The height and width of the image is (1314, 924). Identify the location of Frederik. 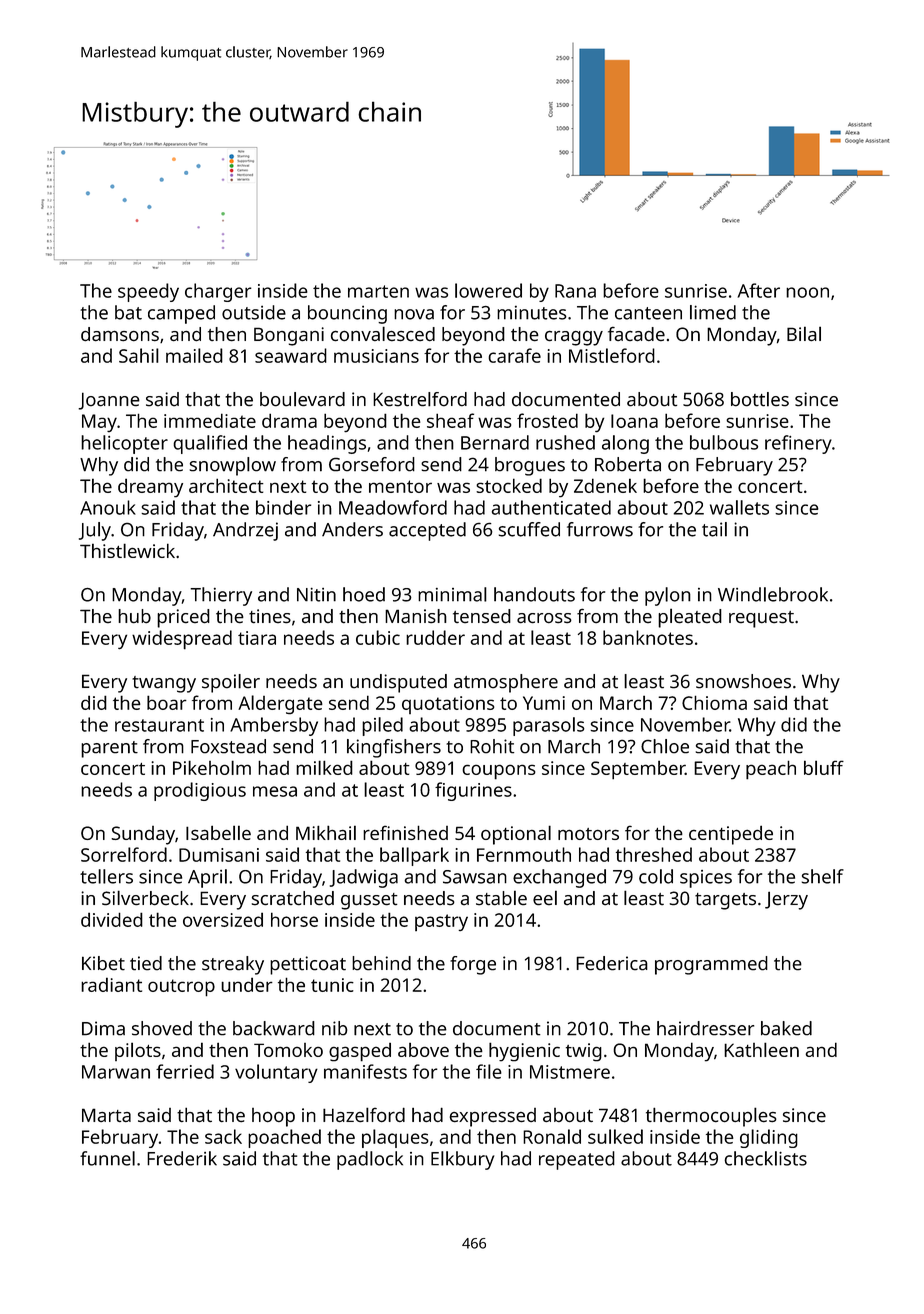
(182, 1158).
